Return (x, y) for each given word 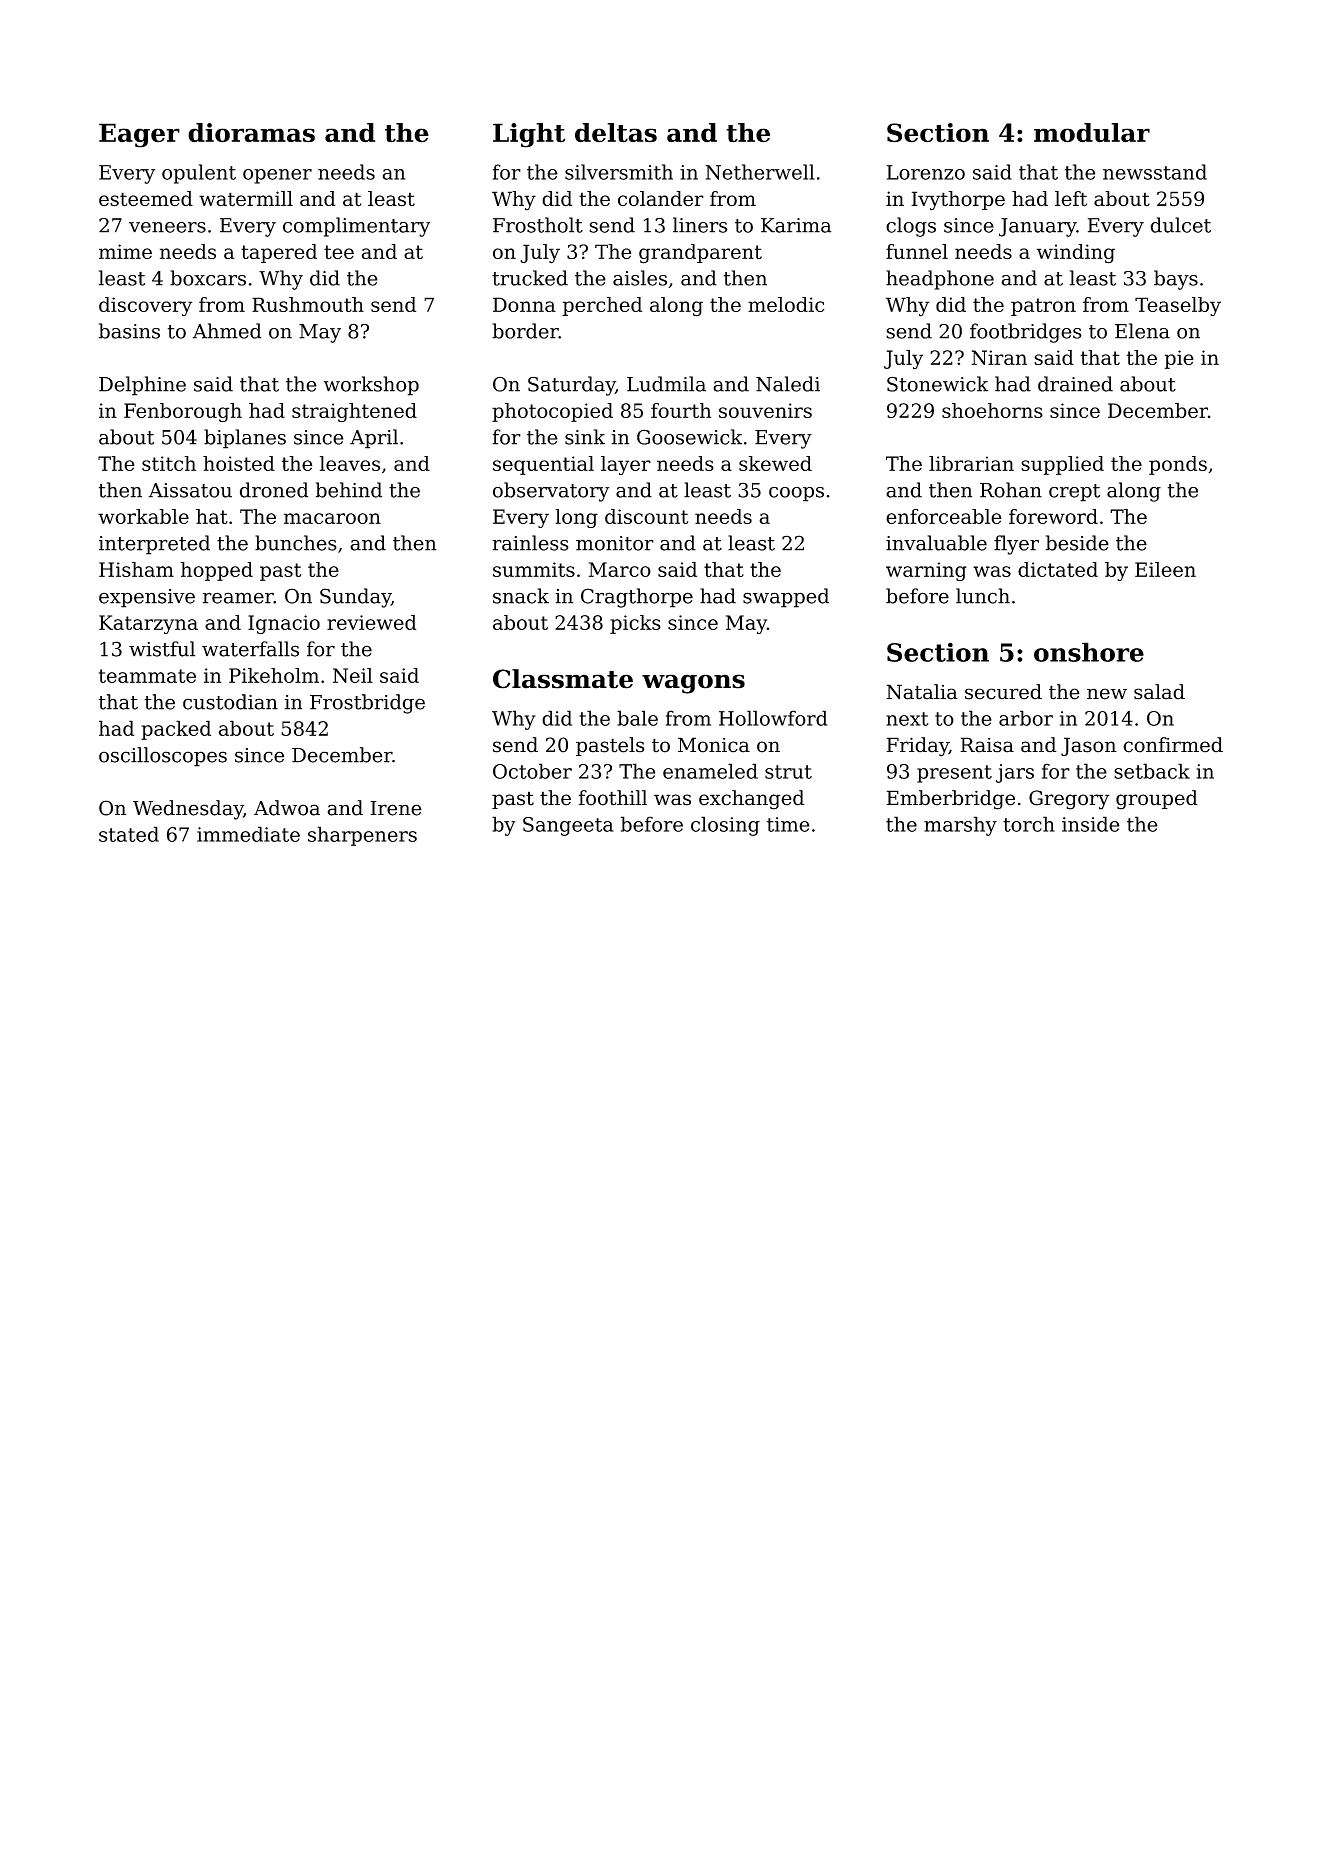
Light (529, 135)
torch (1029, 824)
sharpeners (362, 836)
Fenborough (183, 412)
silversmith (619, 172)
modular (1092, 133)
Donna (524, 304)
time (788, 824)
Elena (1142, 331)
